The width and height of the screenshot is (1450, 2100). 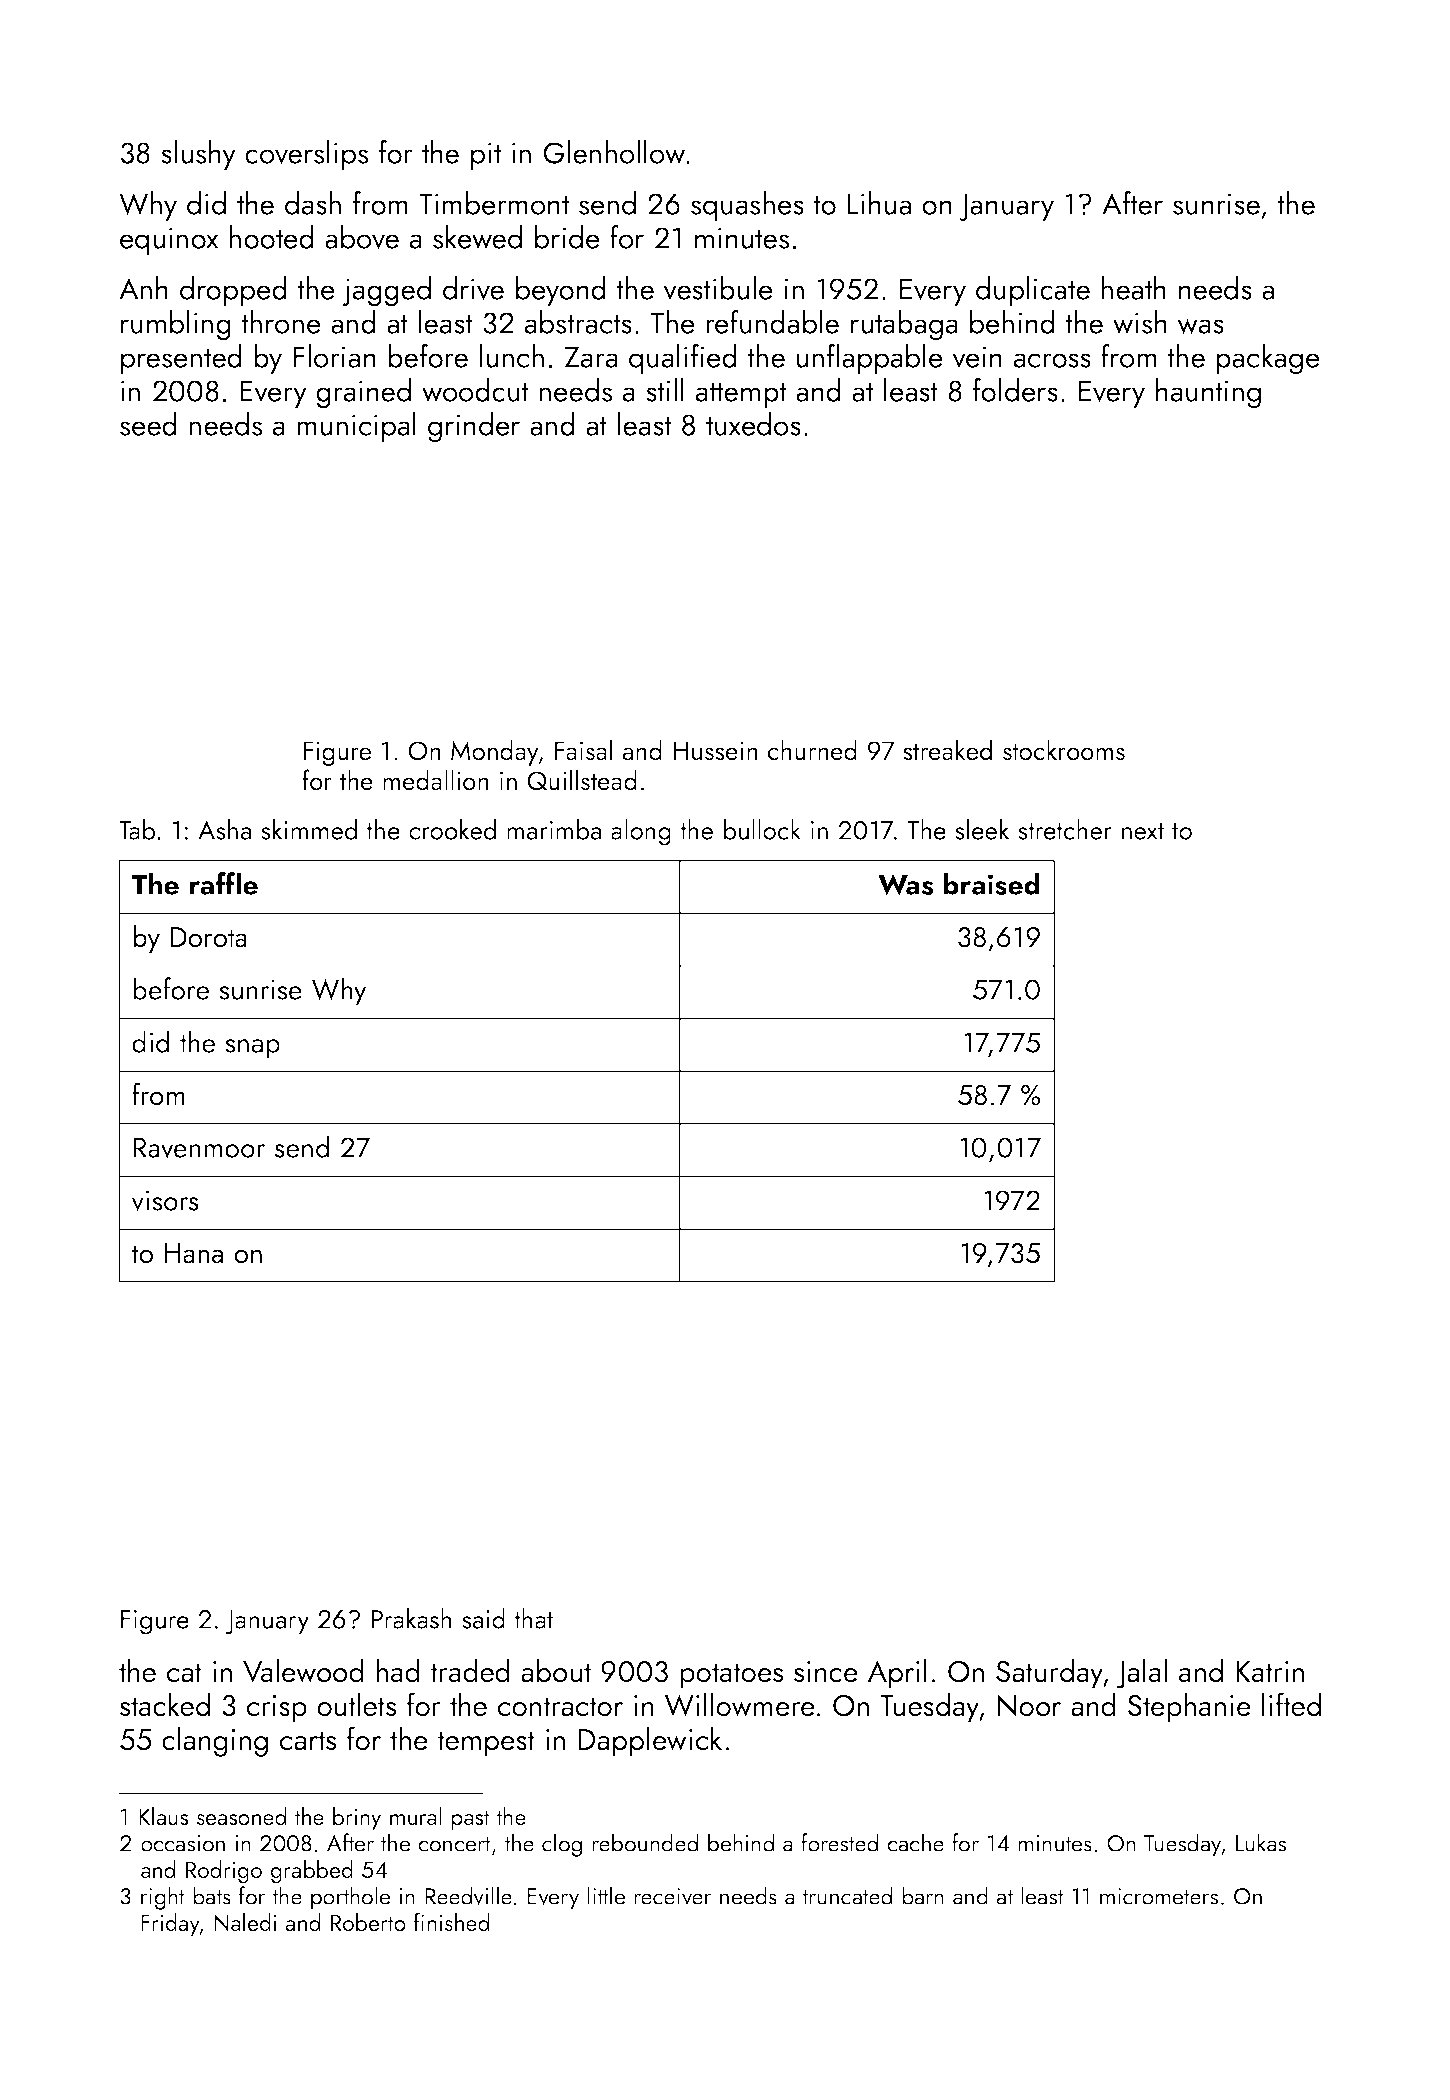 I want to click on next, so click(x=1143, y=831).
